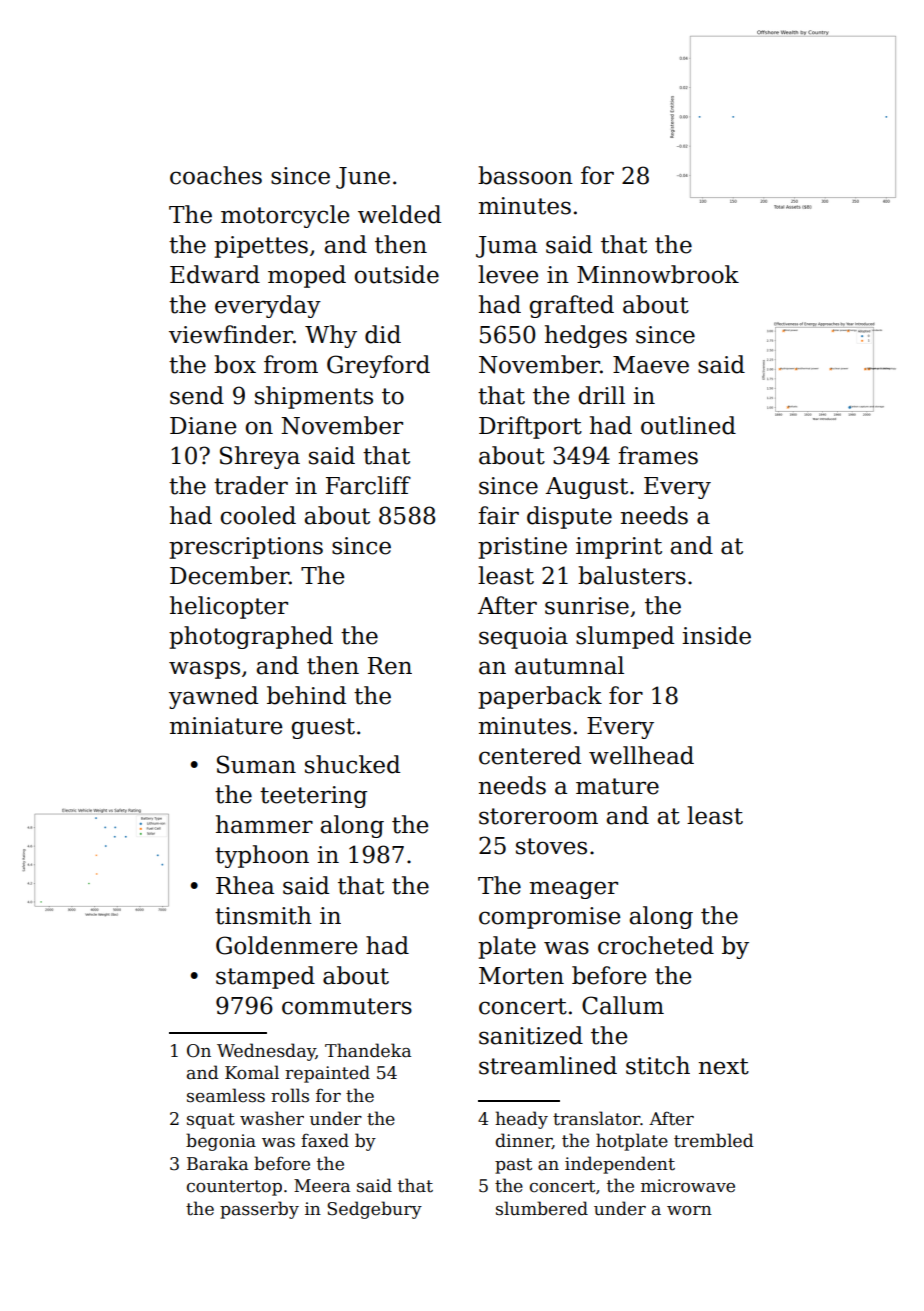  I want to click on trembled, so click(714, 1140).
